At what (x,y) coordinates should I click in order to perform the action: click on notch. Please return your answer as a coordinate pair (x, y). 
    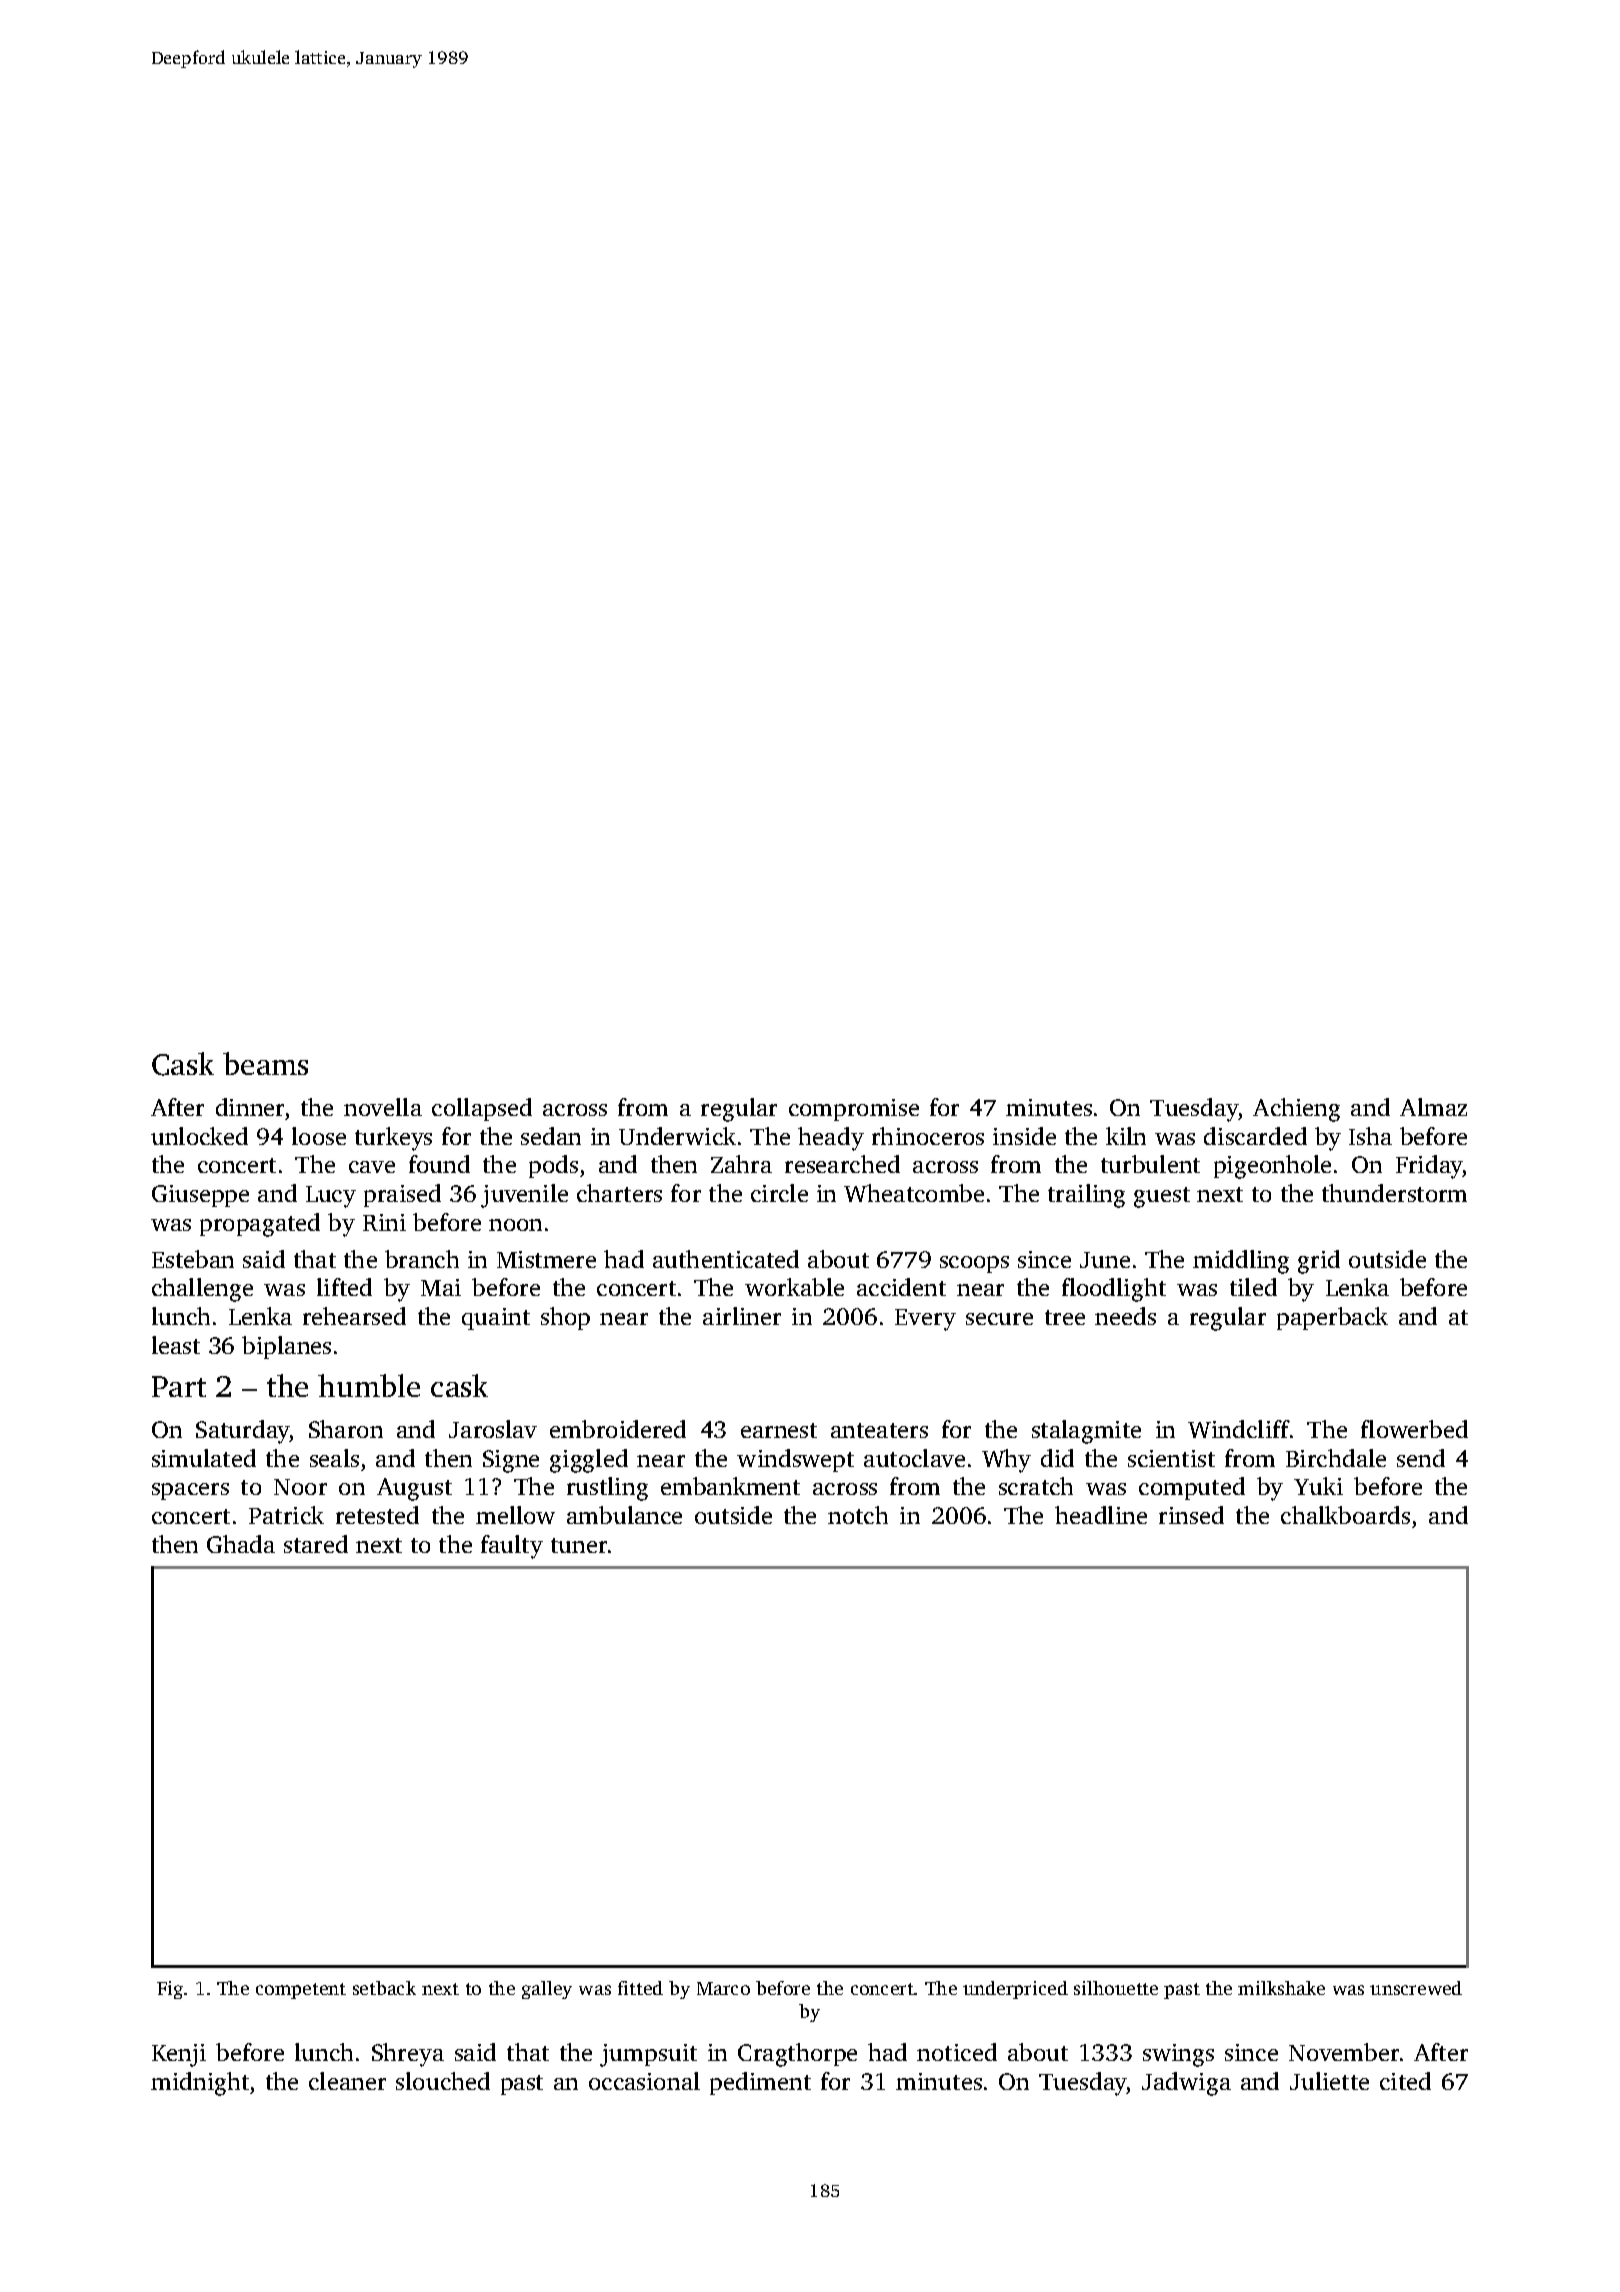
    Looking at the image, I should click on (858, 1515).
